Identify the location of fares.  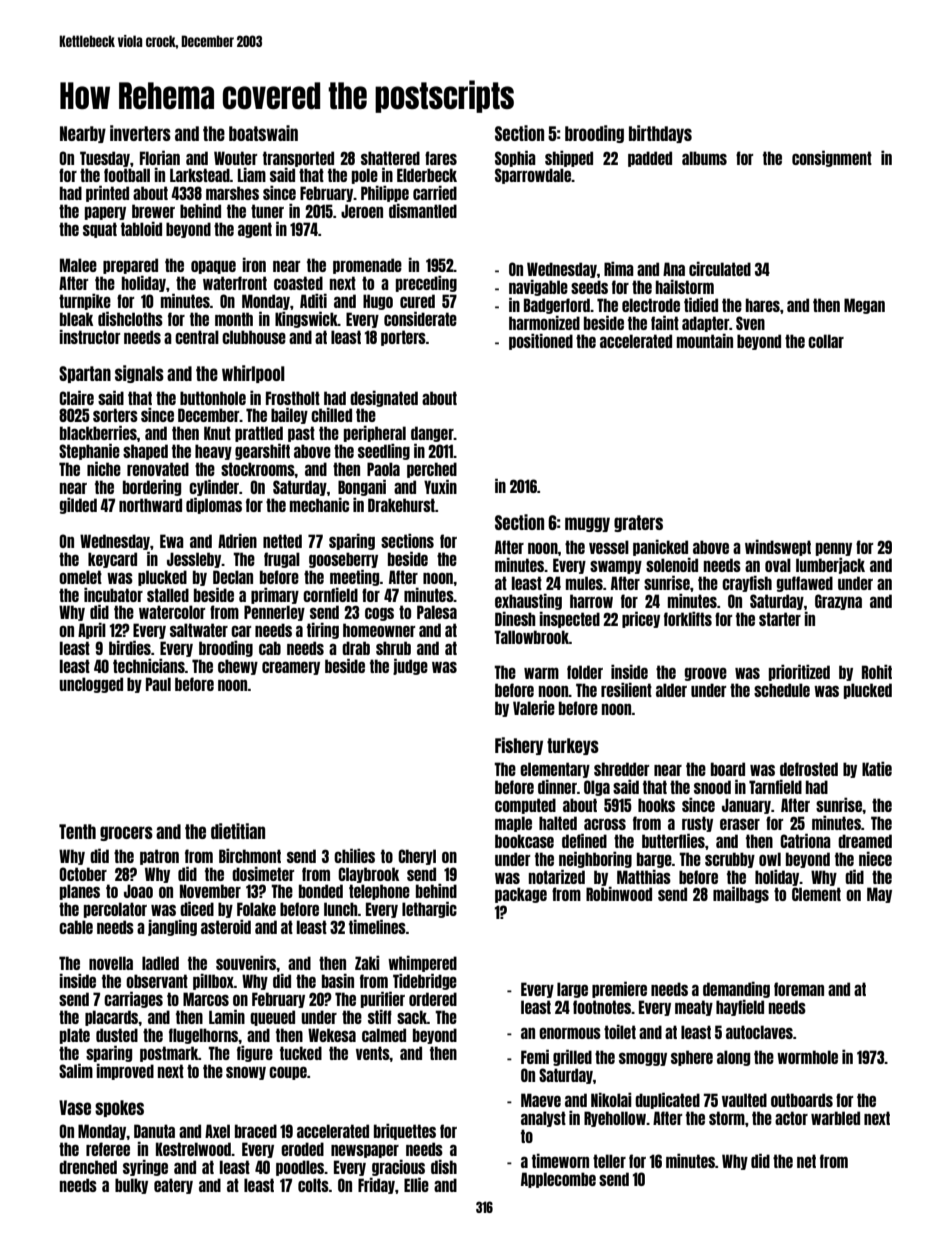
(441, 158).
